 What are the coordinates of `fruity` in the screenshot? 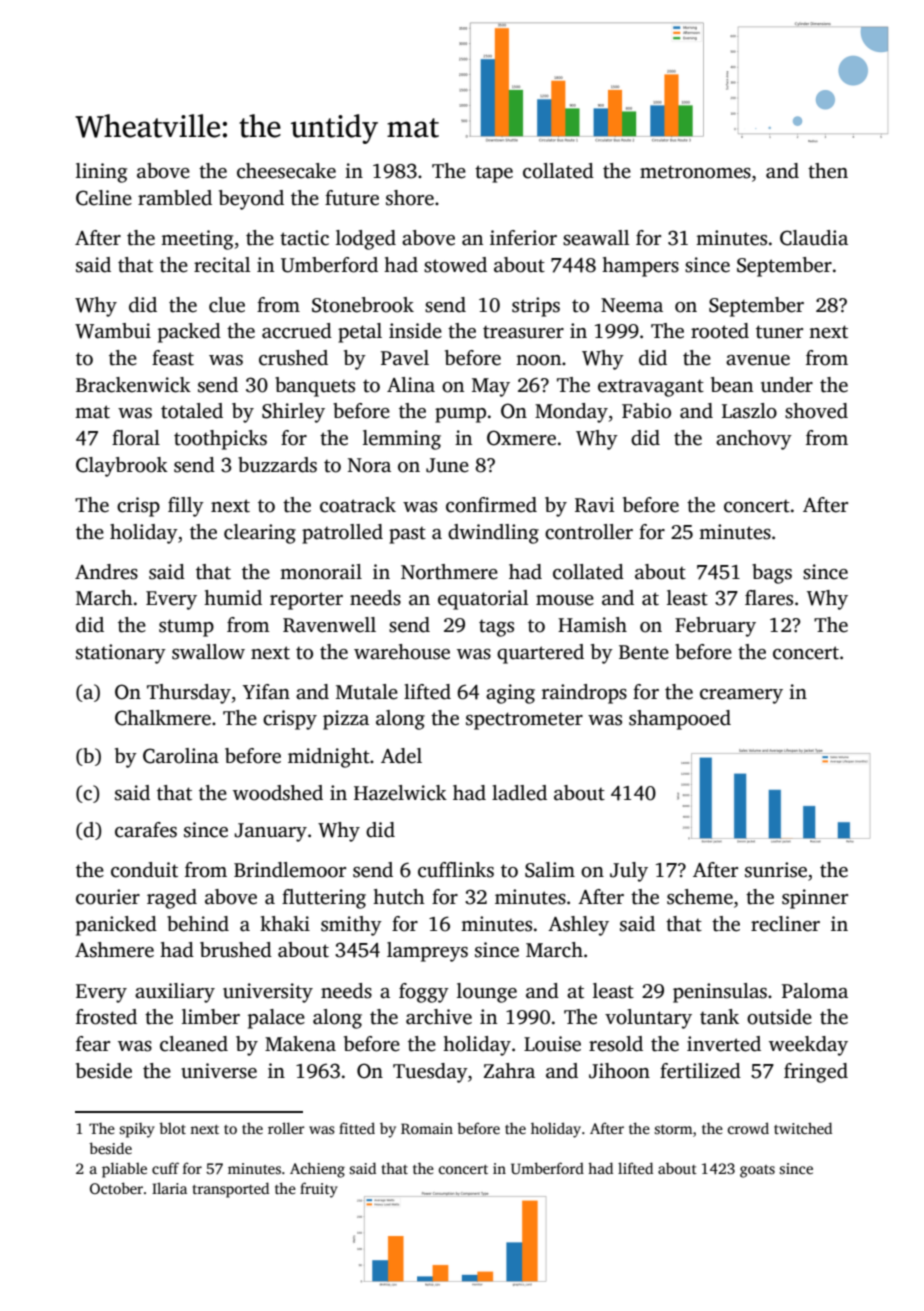 It's located at (319, 1190).
